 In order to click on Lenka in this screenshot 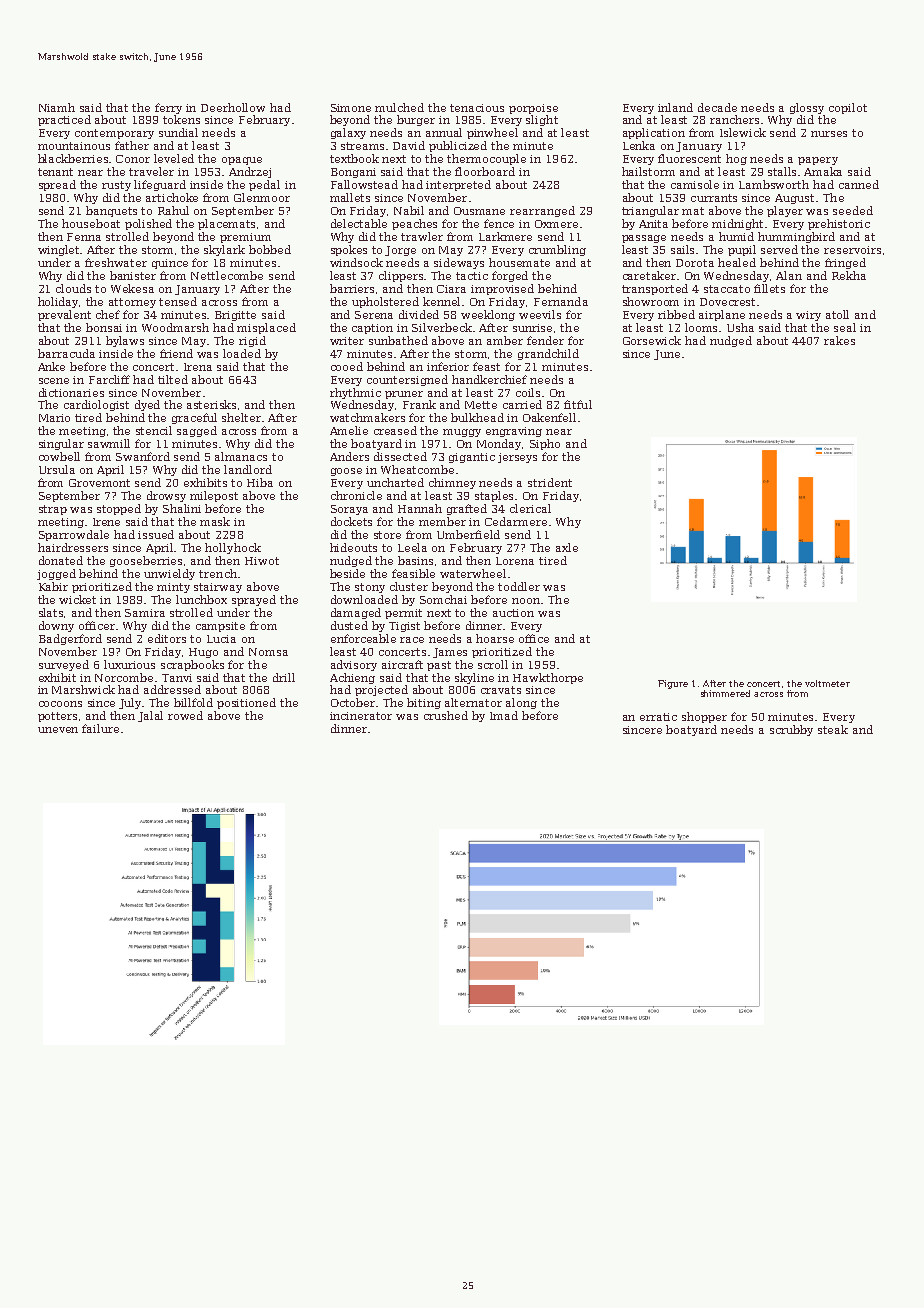, I will do `click(639, 145)`.
